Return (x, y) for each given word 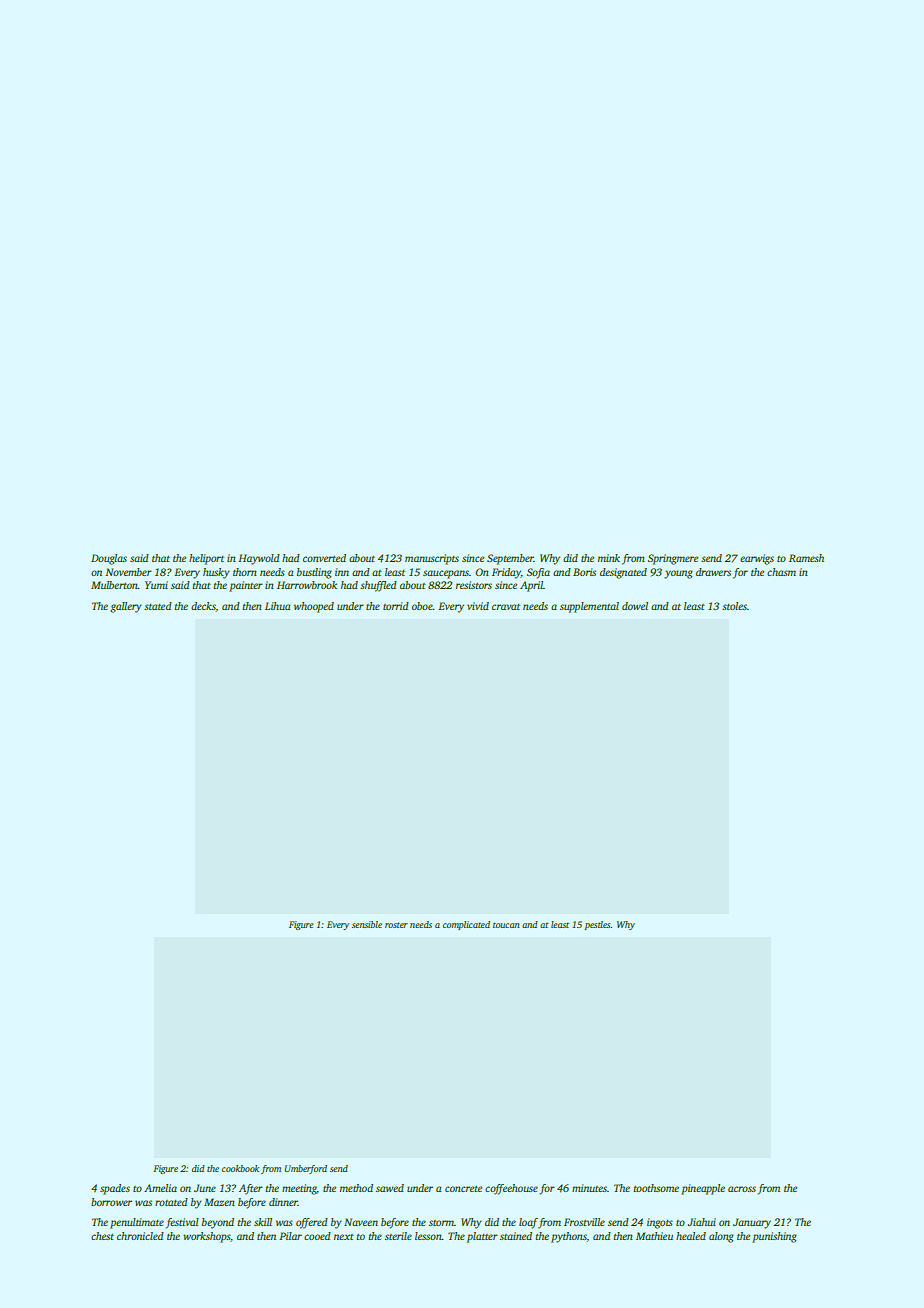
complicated (466, 925)
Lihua (278, 606)
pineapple (703, 1189)
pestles (597, 925)
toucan (506, 925)
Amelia (160, 1188)
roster (396, 925)
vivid (478, 606)
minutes (589, 1188)
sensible (367, 924)
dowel (635, 606)
